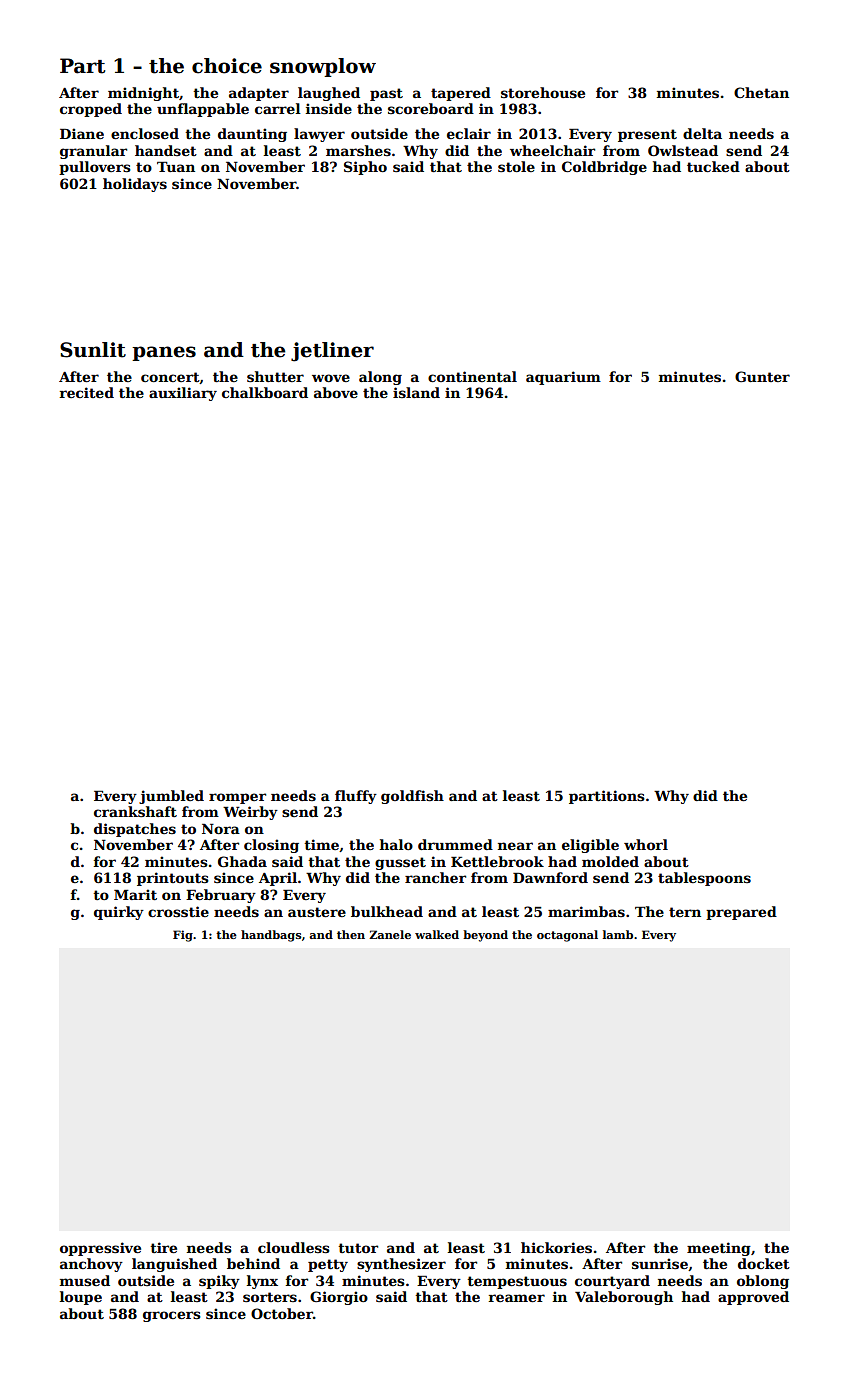 This page has height=1400, width=849. What do you see at coordinates (741, 913) in the page?
I see `prepared` at bounding box center [741, 913].
